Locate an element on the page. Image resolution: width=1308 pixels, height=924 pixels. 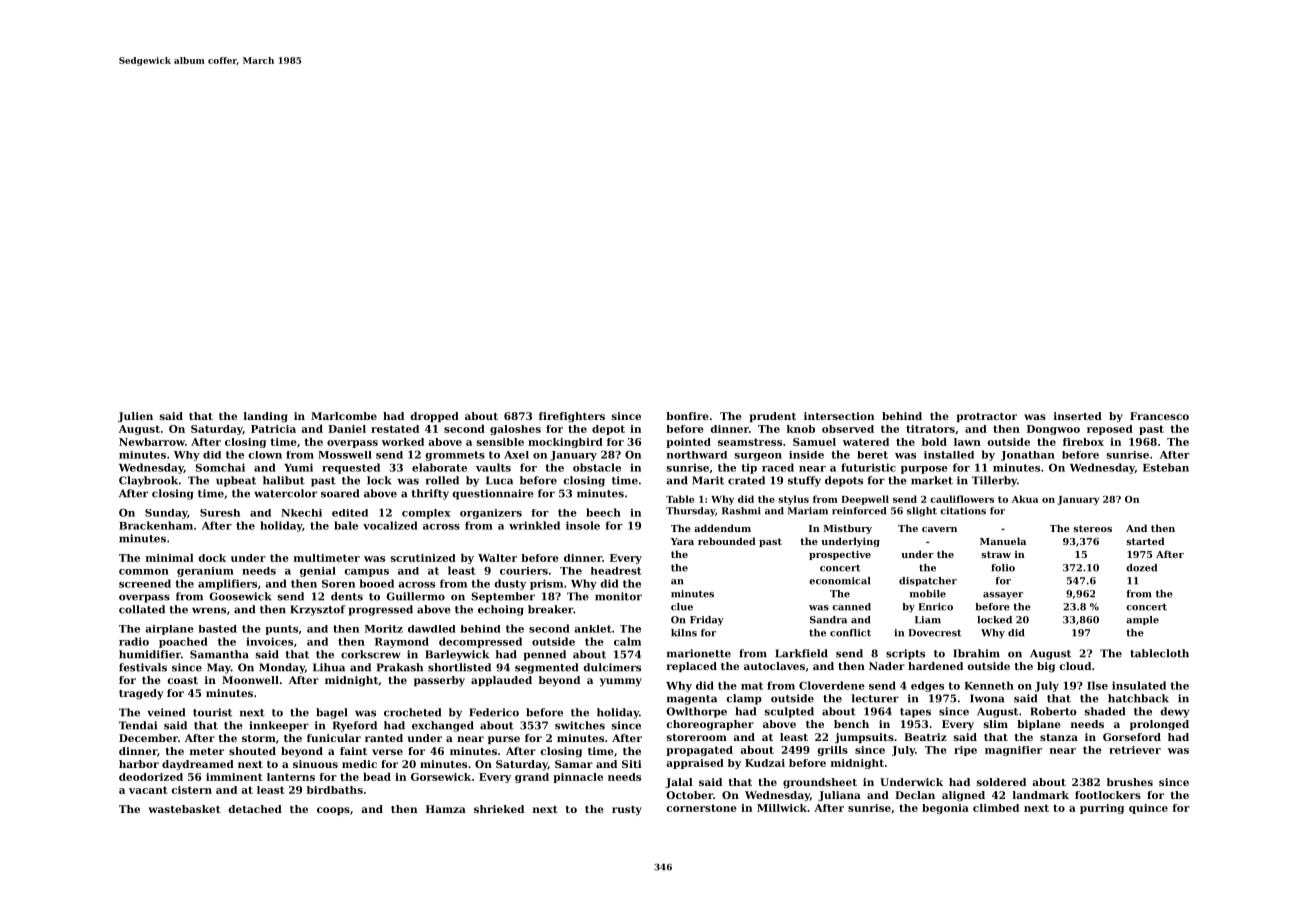
ample is located at coordinates (1142, 620).
